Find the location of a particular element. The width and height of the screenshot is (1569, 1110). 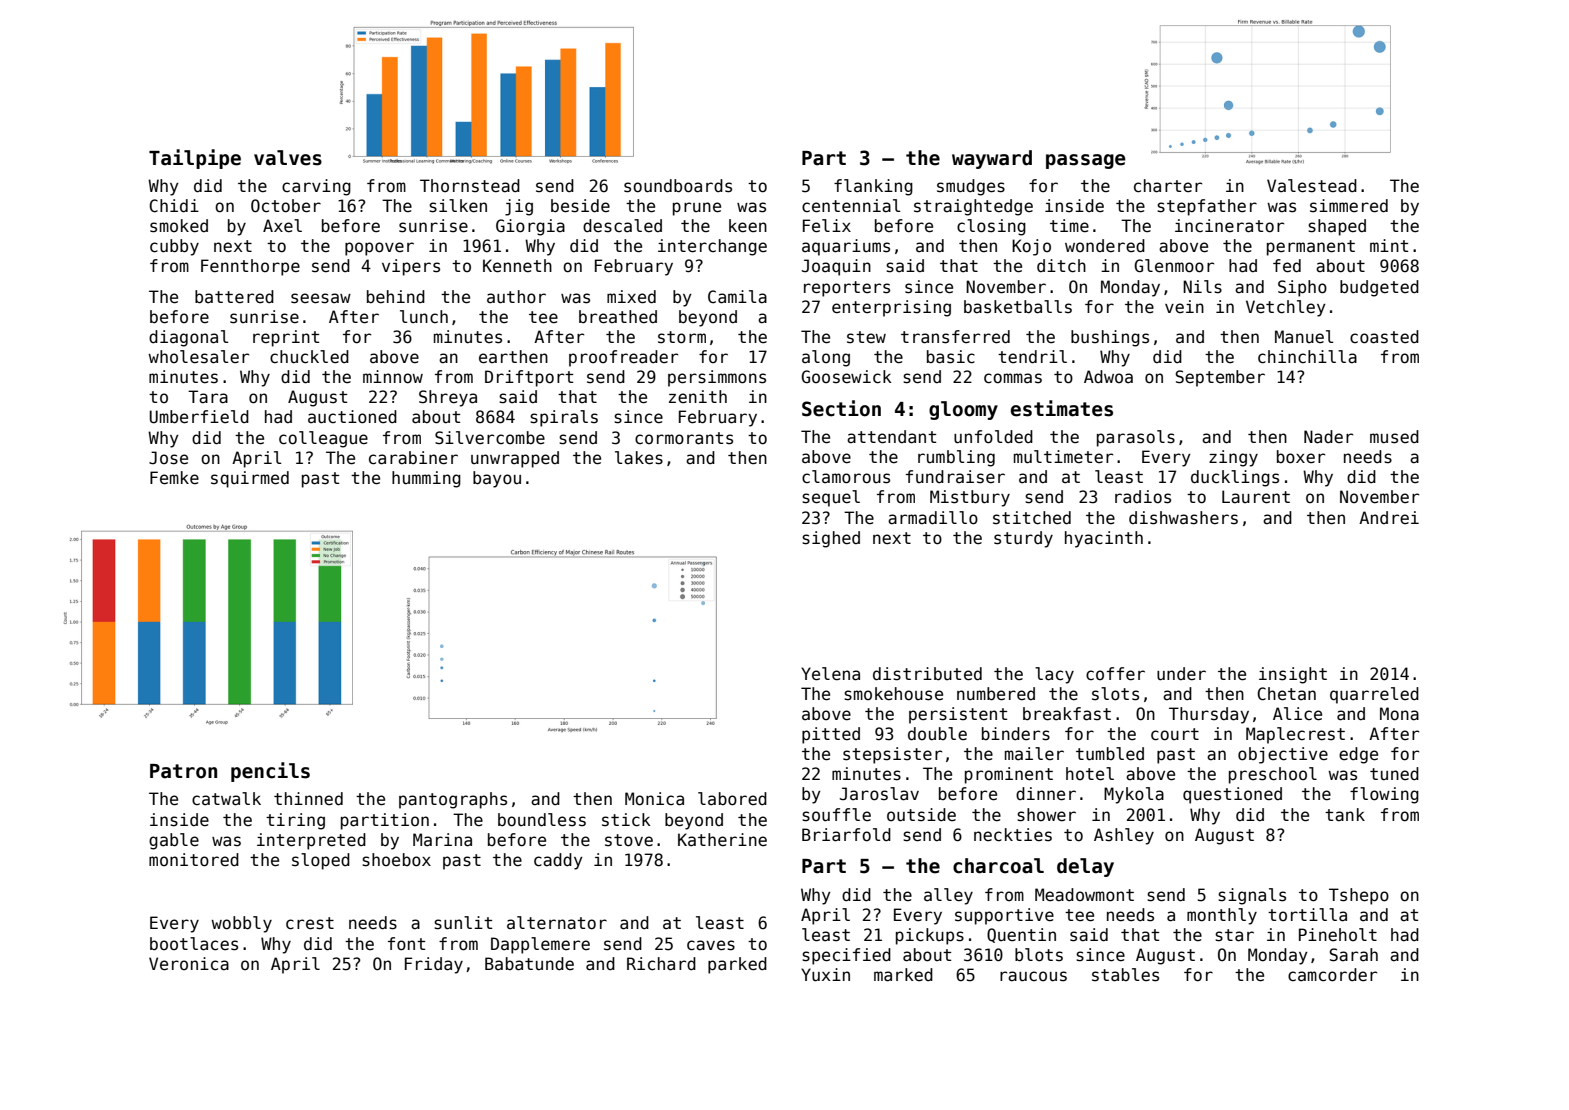

reprint is located at coordinates (286, 338).
